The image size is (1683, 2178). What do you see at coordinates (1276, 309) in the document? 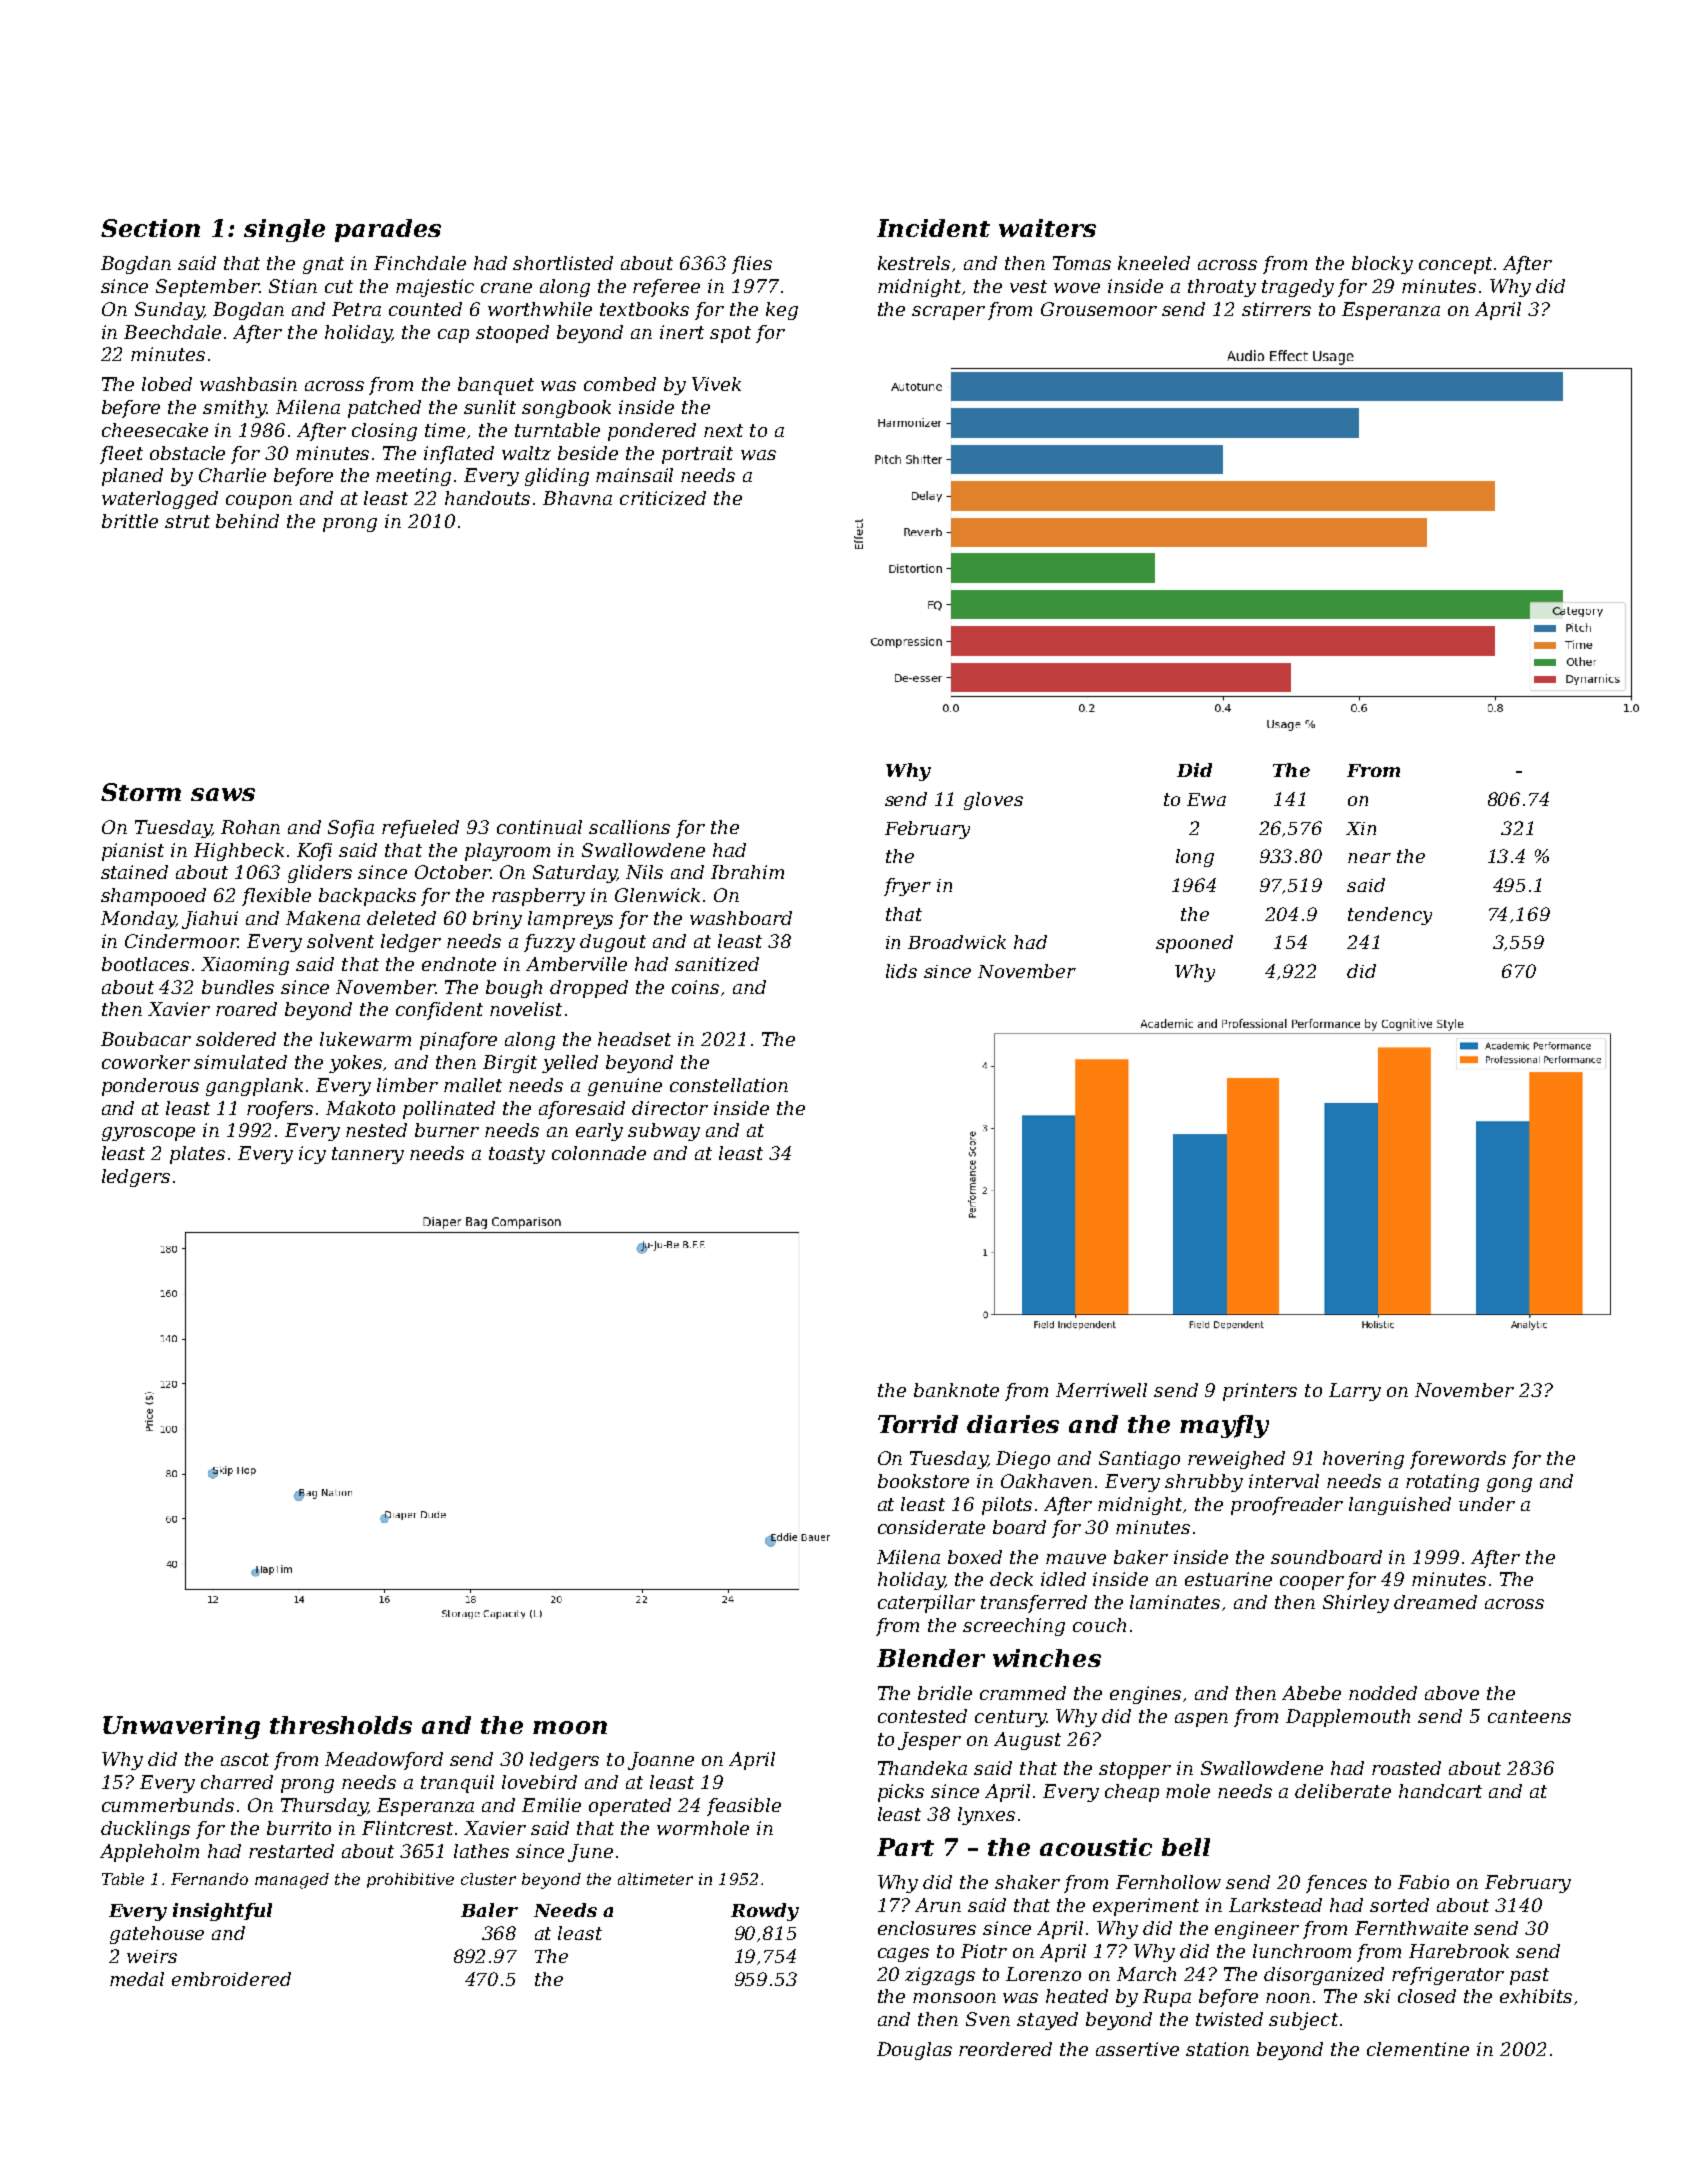
I see `stirrers` at bounding box center [1276, 309].
